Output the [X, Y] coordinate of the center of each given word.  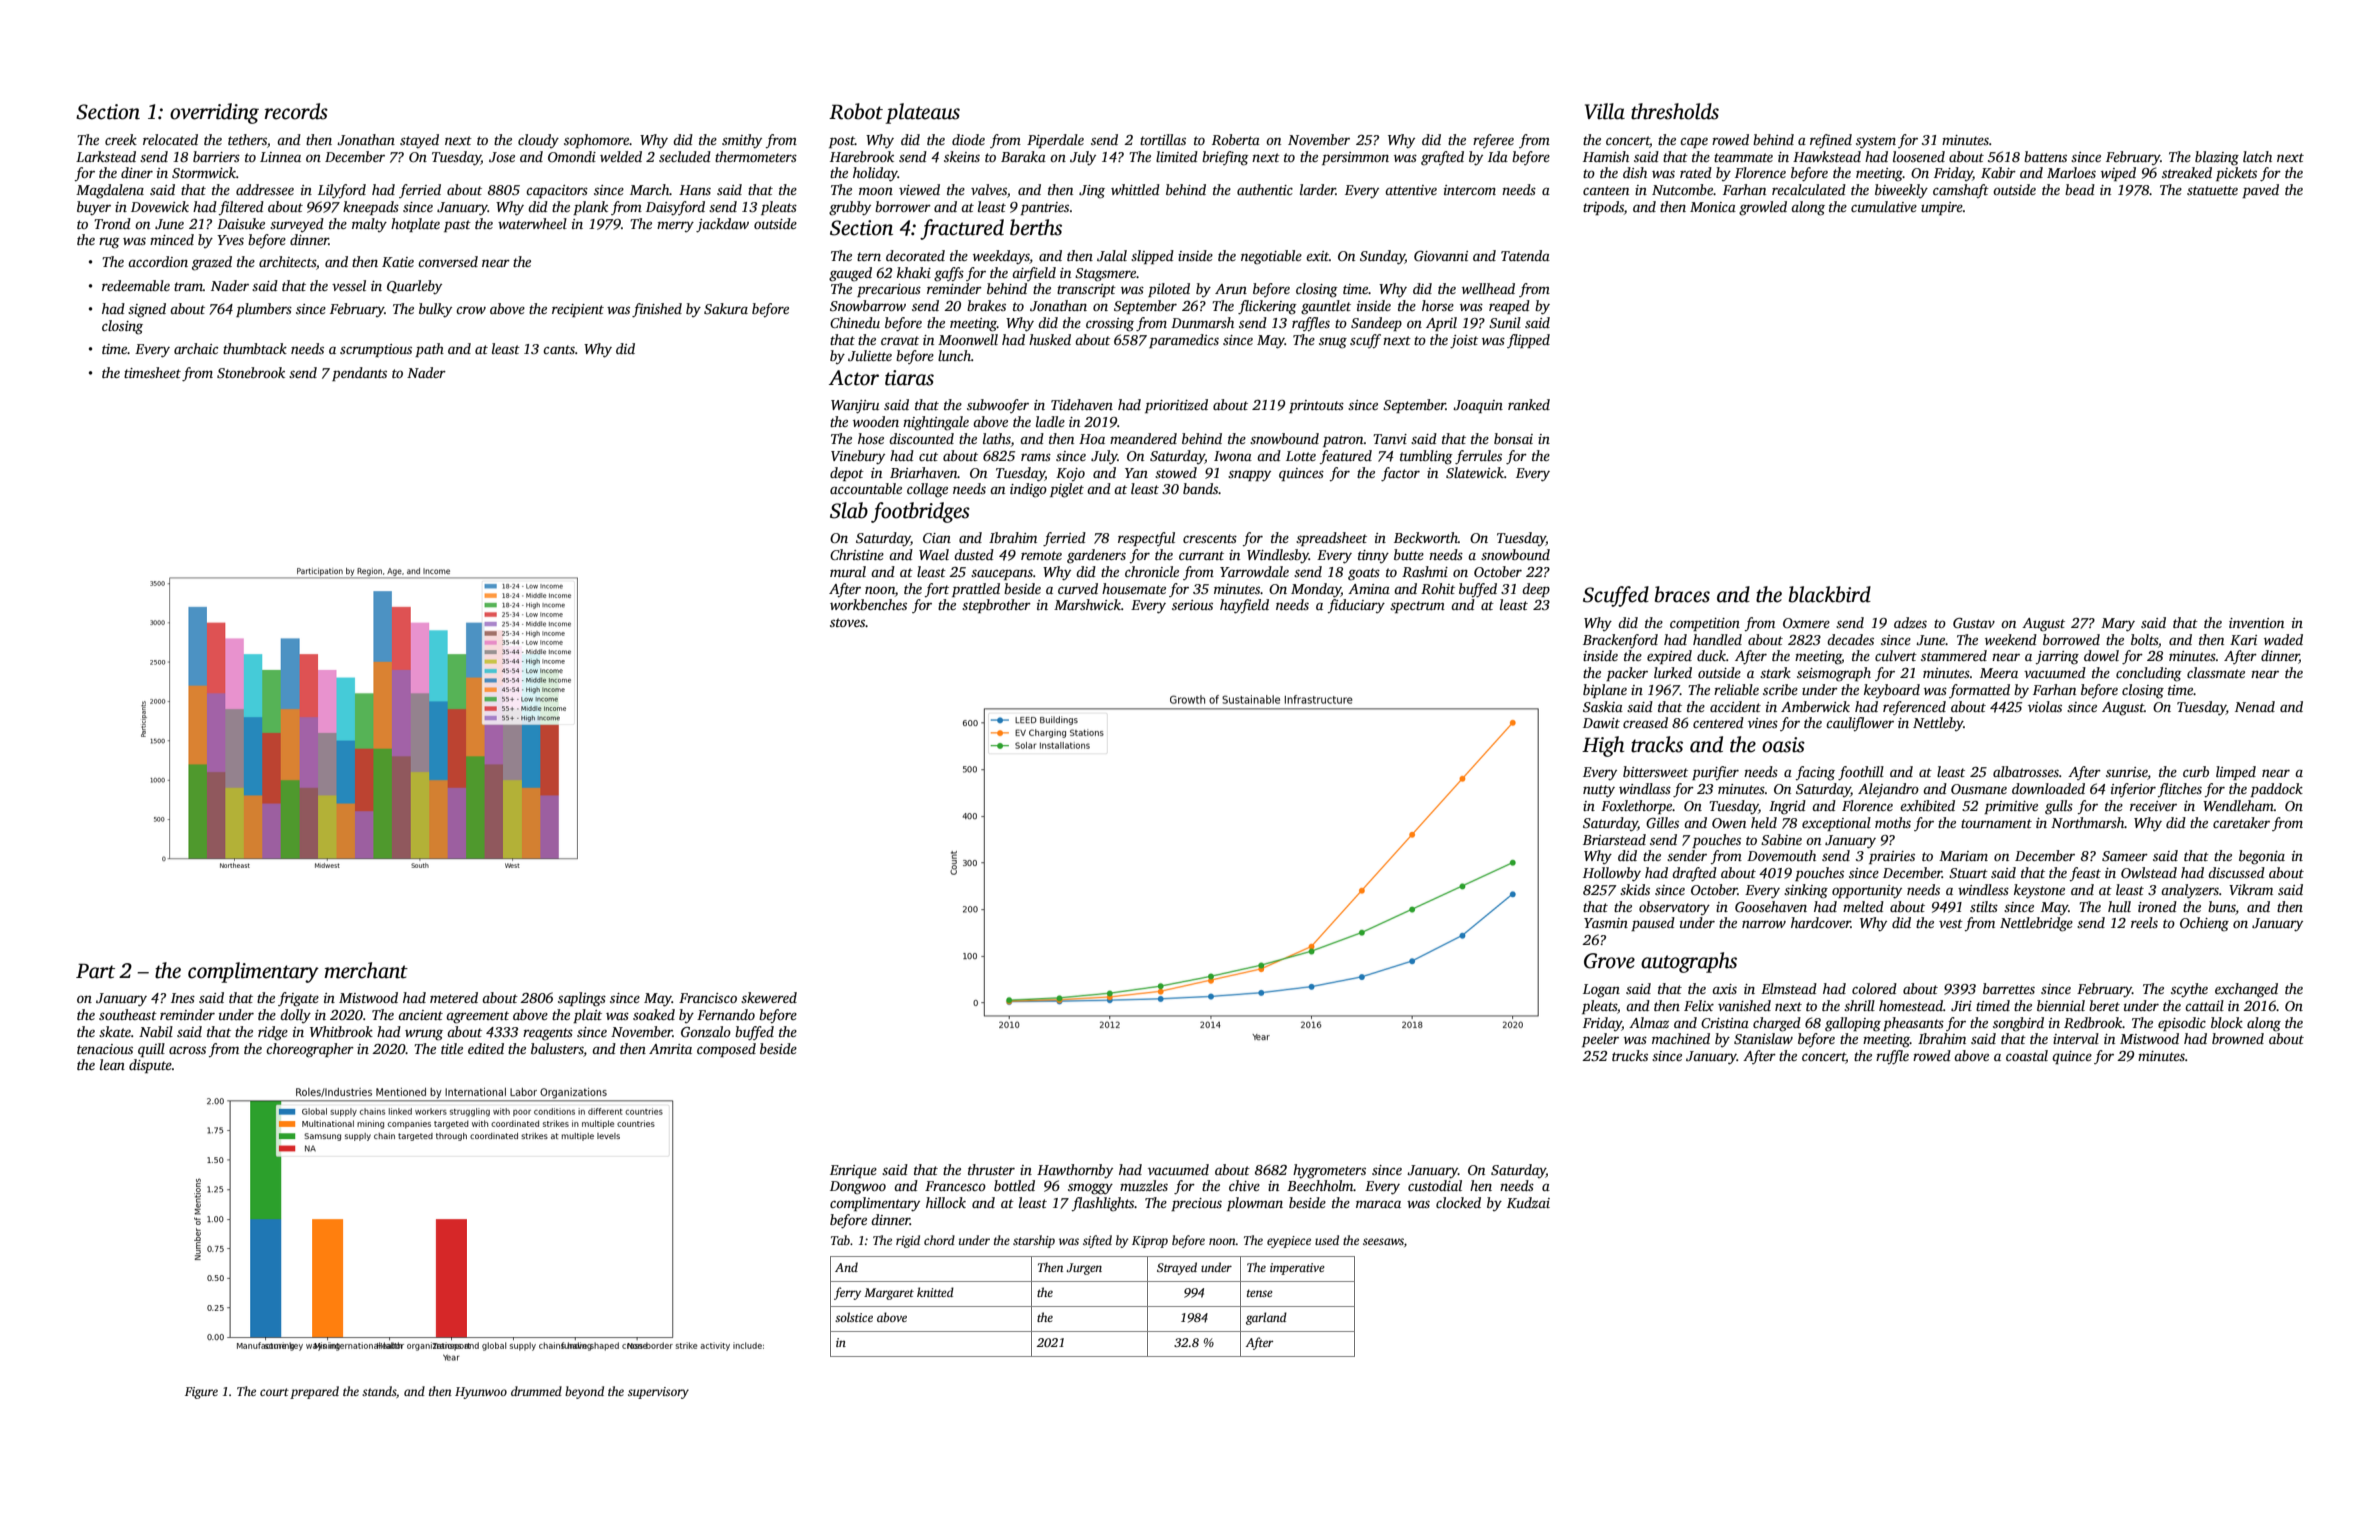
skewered [769, 997]
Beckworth [1426, 537]
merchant [366, 970]
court [274, 1392]
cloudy [538, 141]
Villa [1605, 111]
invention [2256, 623]
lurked [1673, 672]
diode [968, 139]
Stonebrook [251, 372]
